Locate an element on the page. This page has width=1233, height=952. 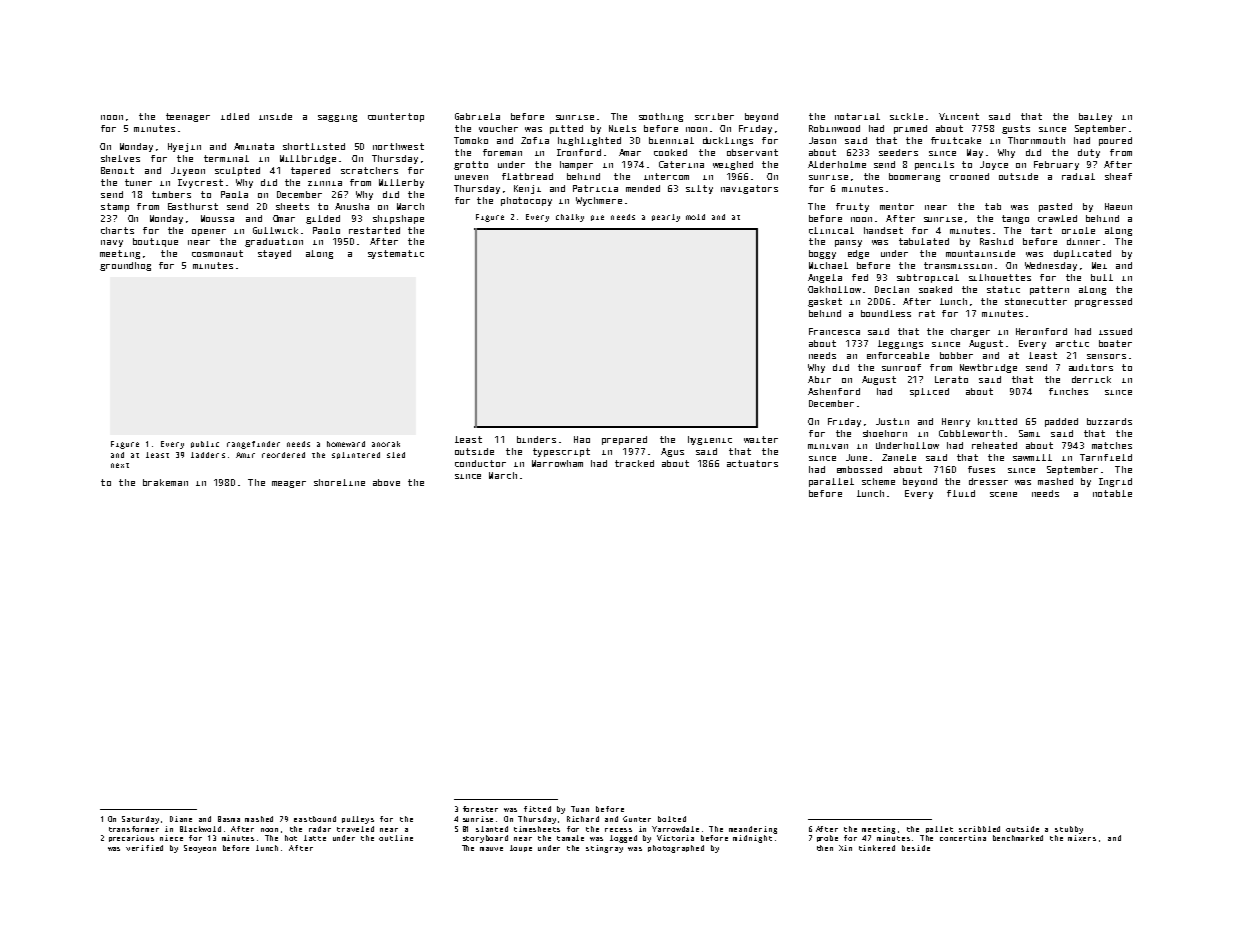
verified is located at coordinates (144, 848).
